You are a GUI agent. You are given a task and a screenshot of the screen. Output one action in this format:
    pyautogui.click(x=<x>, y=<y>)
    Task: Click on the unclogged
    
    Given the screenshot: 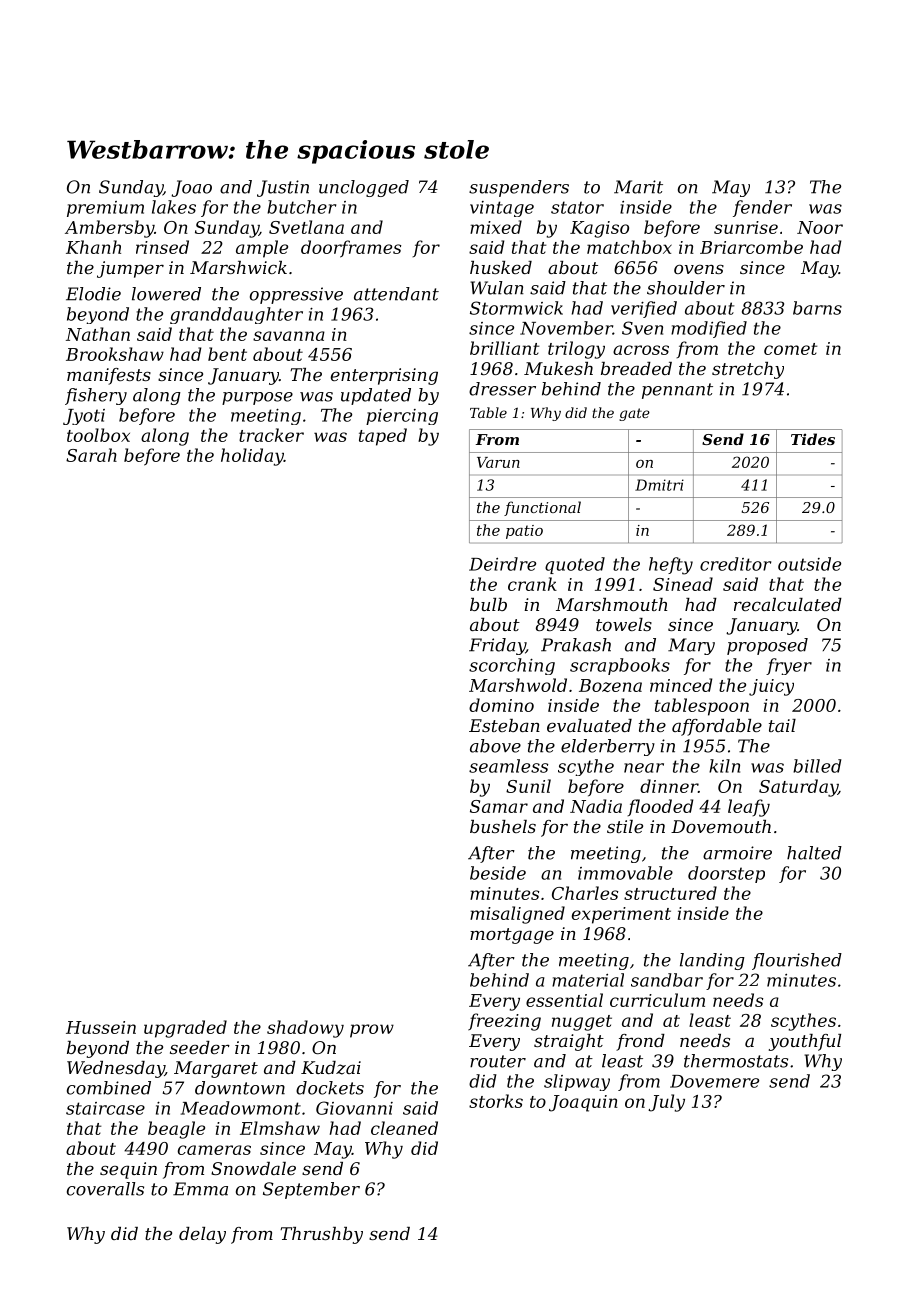 What is the action you would take?
    pyautogui.click(x=364, y=188)
